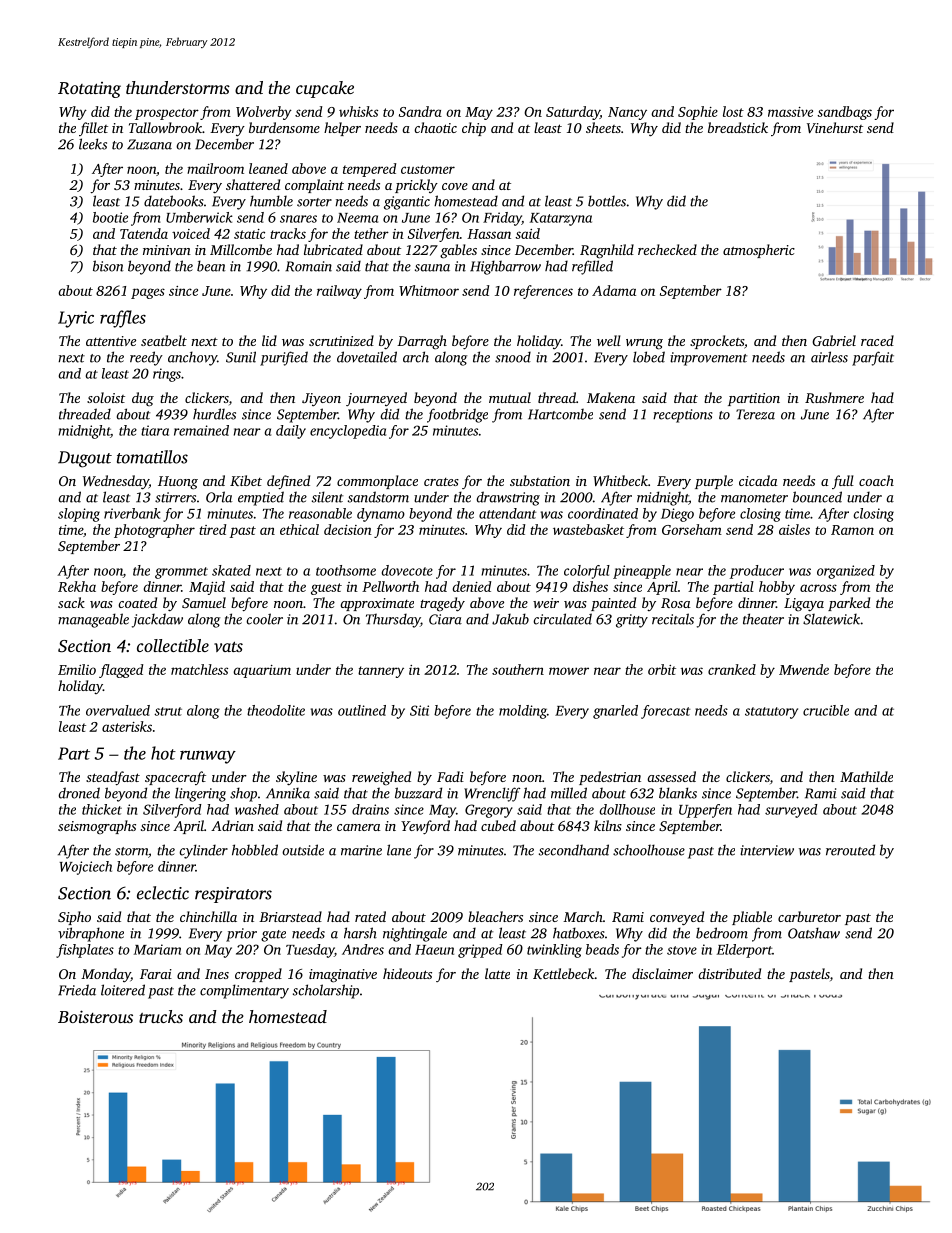  What do you see at coordinates (717, 342) in the screenshot?
I see `sprockets` at bounding box center [717, 342].
